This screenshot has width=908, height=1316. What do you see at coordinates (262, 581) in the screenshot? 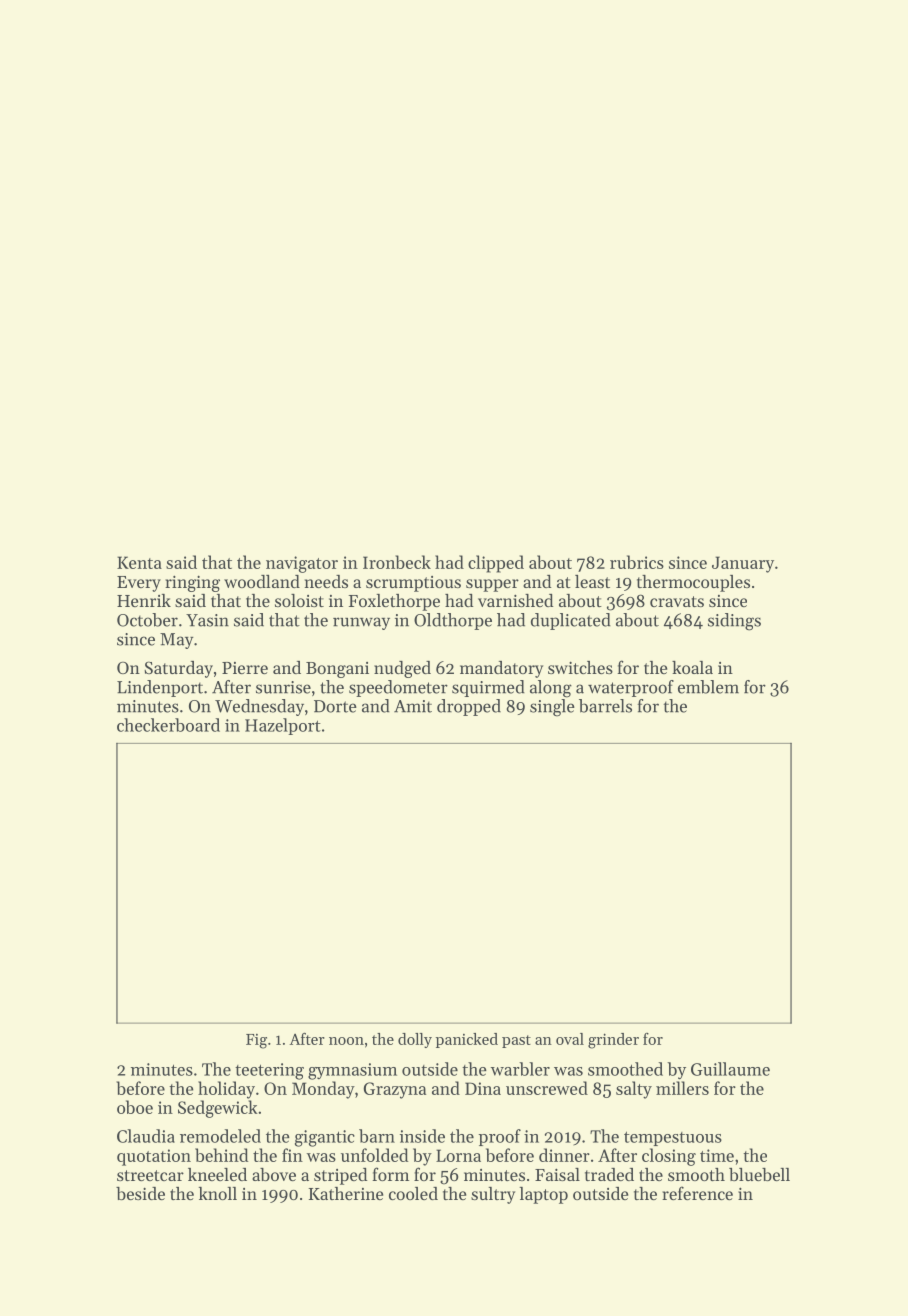
I see `woodland` at bounding box center [262, 581].
